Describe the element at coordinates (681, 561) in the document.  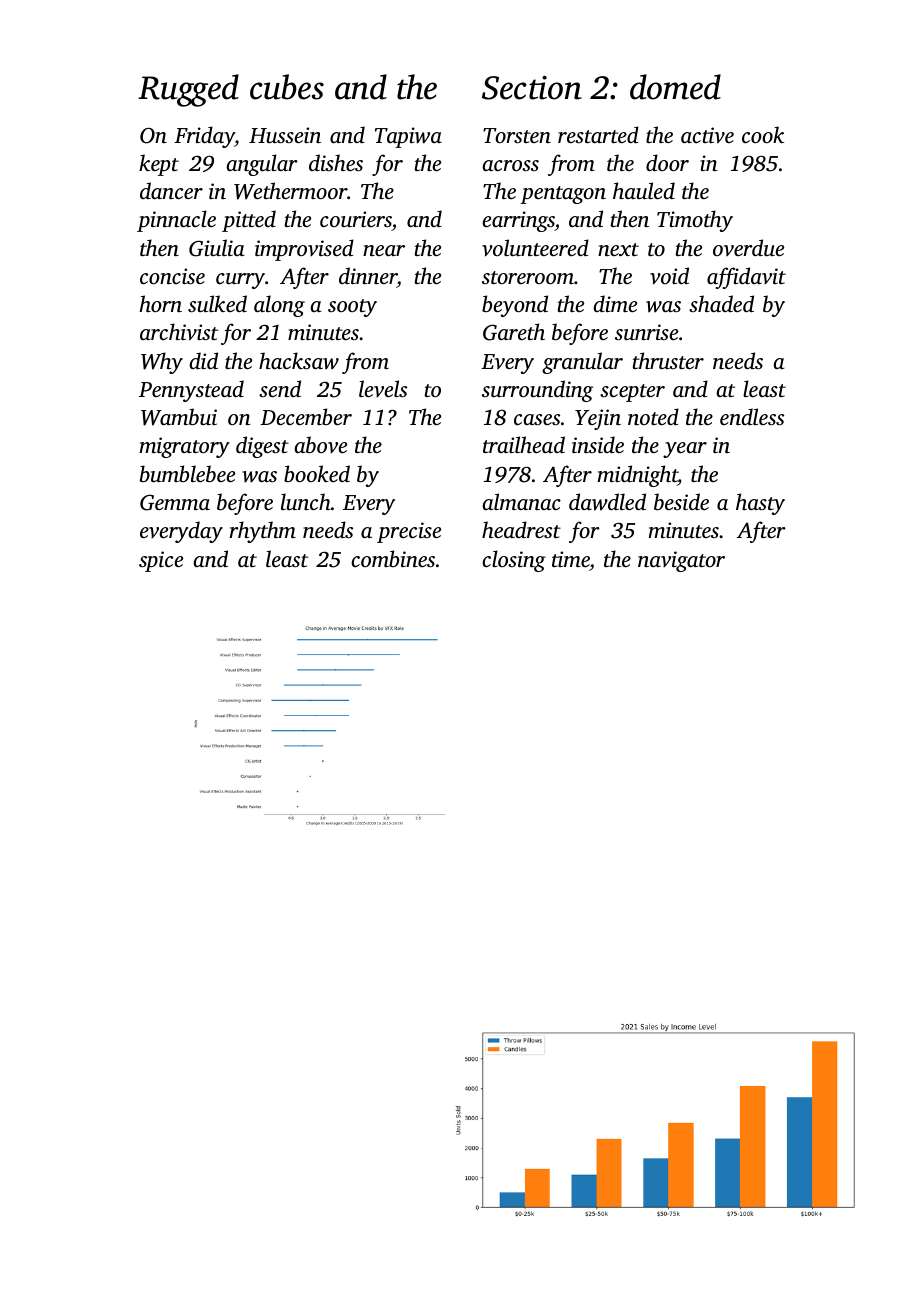
I see `navigator` at that location.
